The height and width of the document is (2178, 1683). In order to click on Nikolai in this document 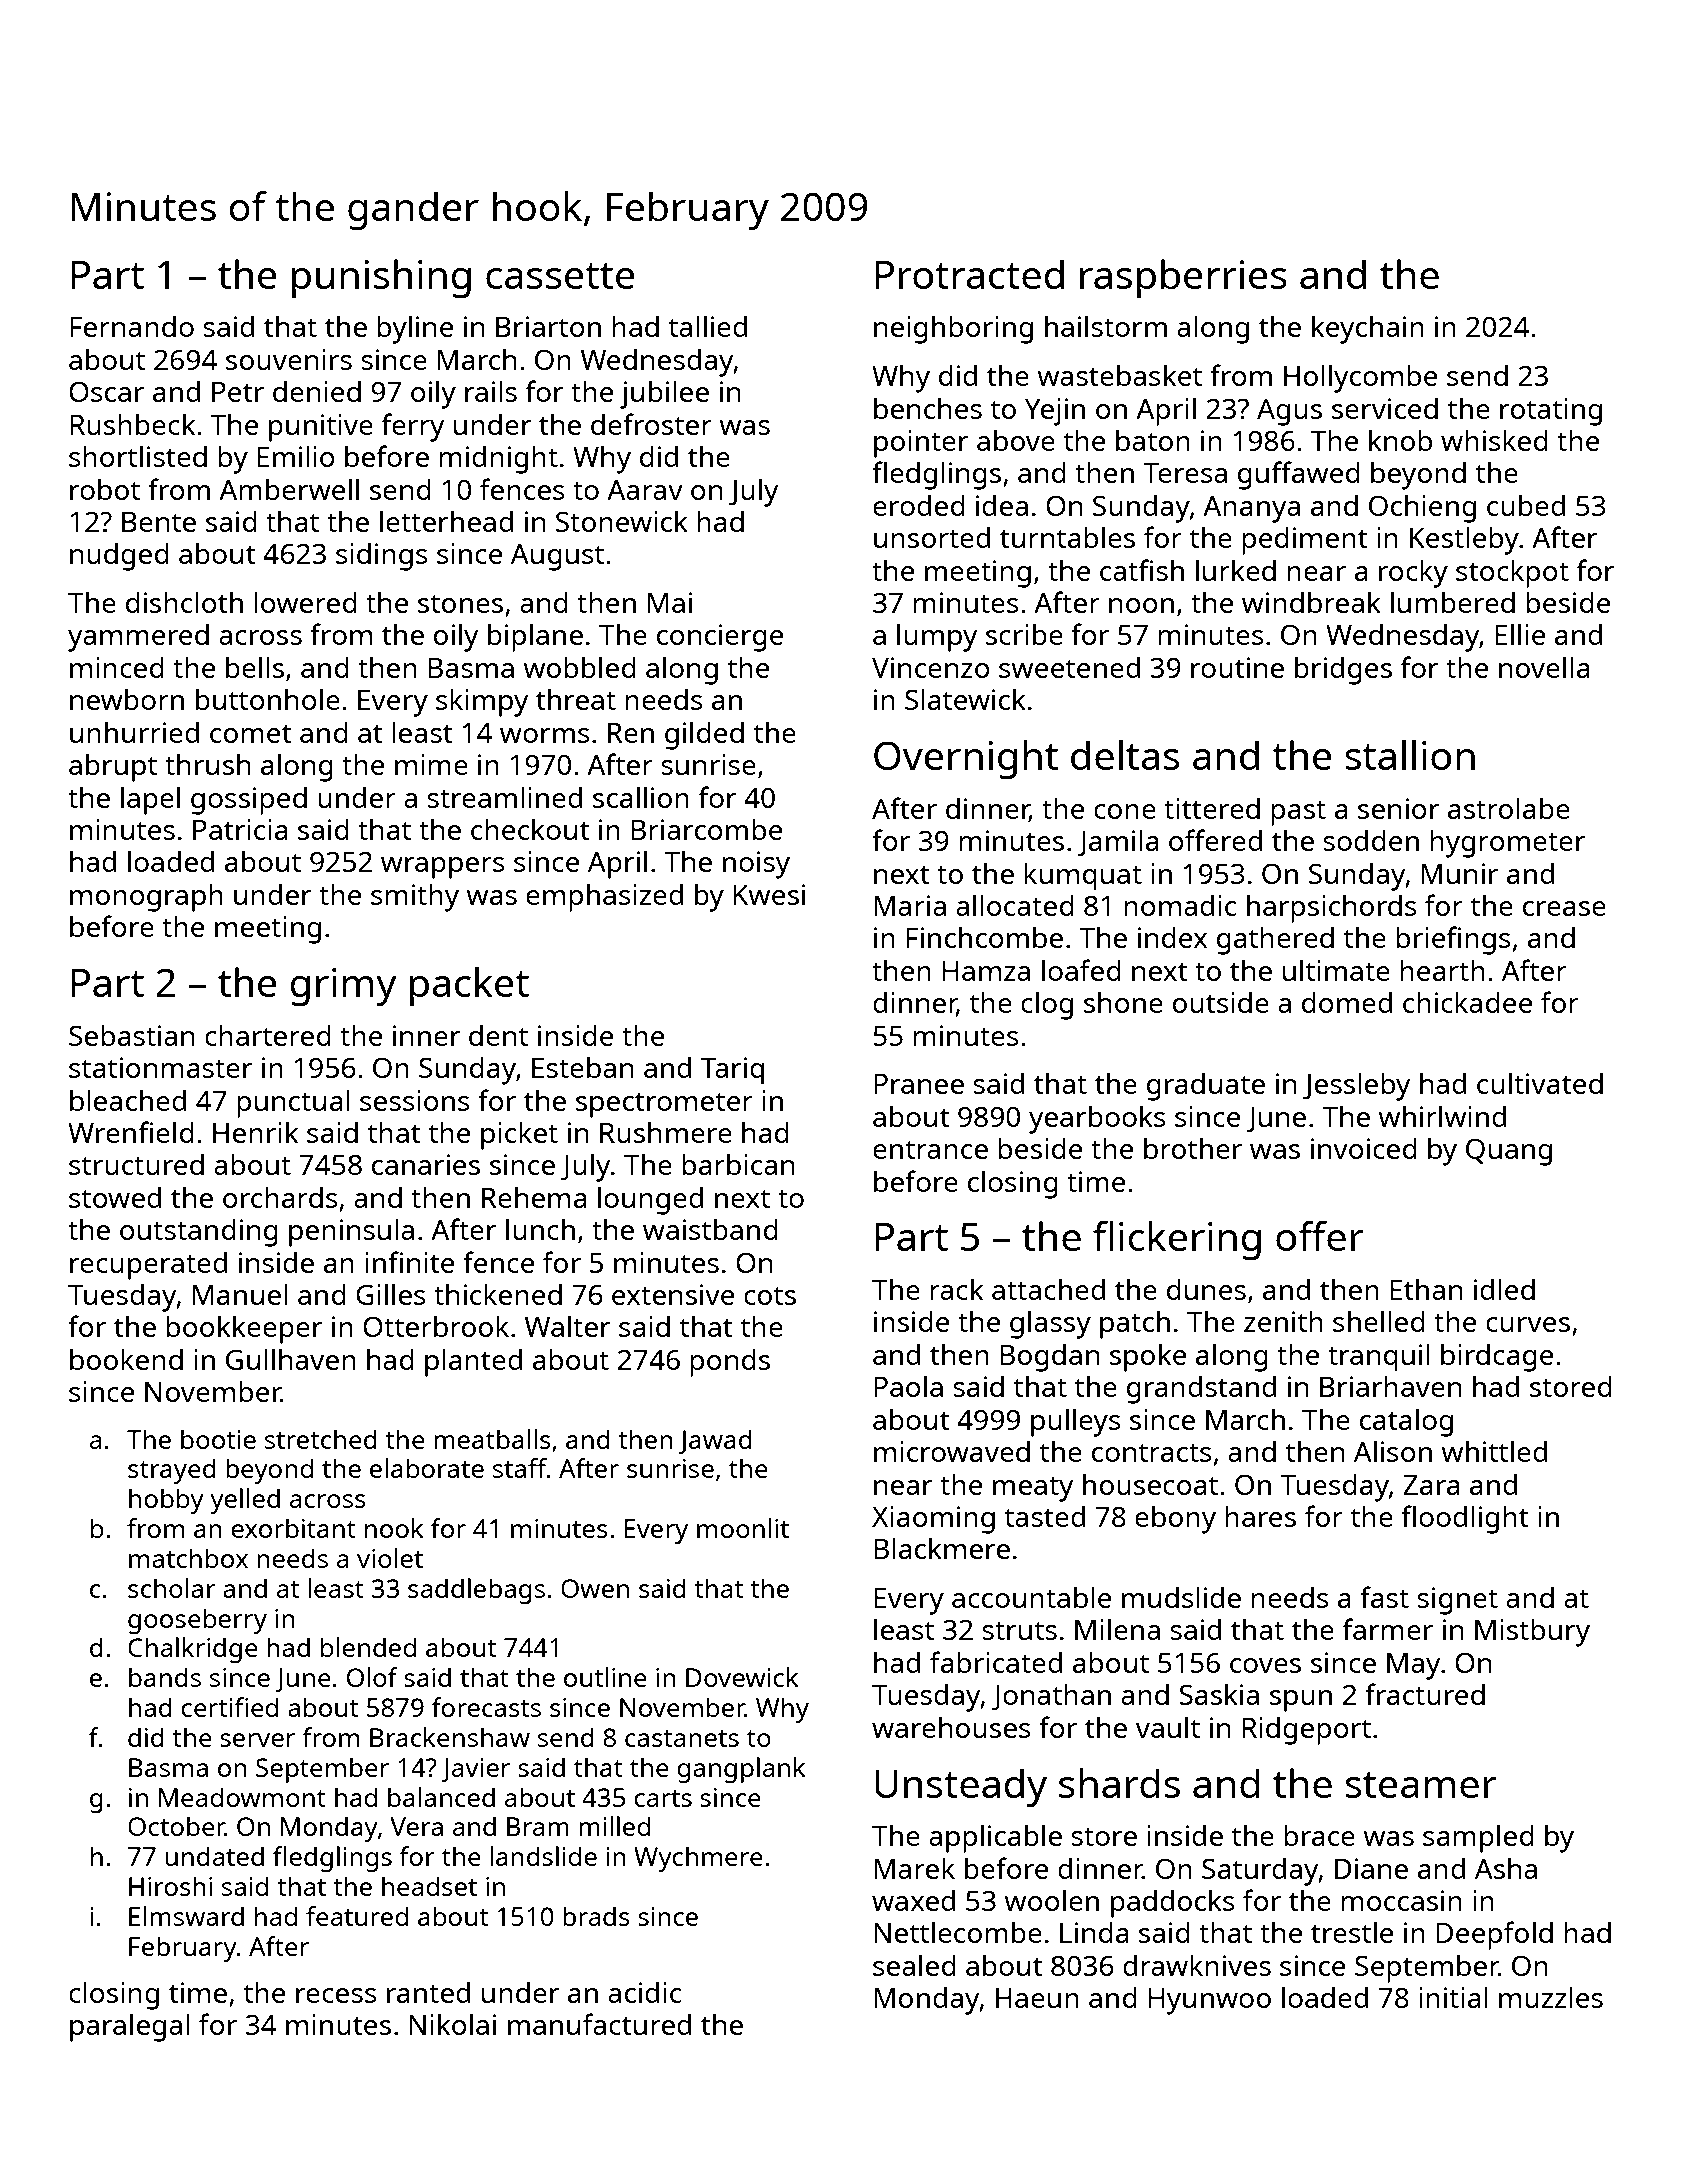, I will do `click(452, 2024)`.
